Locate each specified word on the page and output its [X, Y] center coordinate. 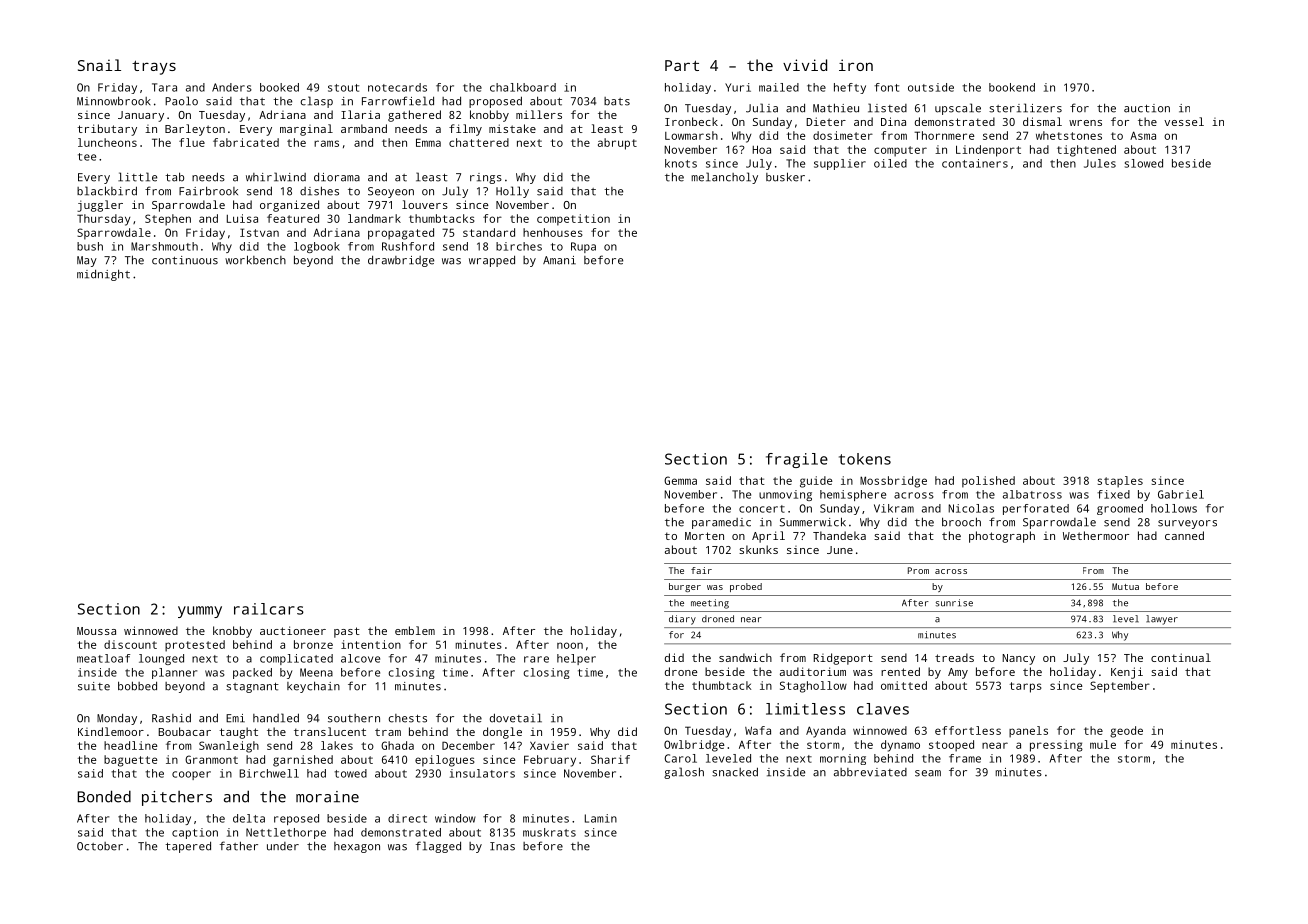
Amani [559, 260]
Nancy [1018, 659]
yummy [200, 612]
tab [174, 177]
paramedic [721, 523]
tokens [865, 459]
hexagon [357, 847]
